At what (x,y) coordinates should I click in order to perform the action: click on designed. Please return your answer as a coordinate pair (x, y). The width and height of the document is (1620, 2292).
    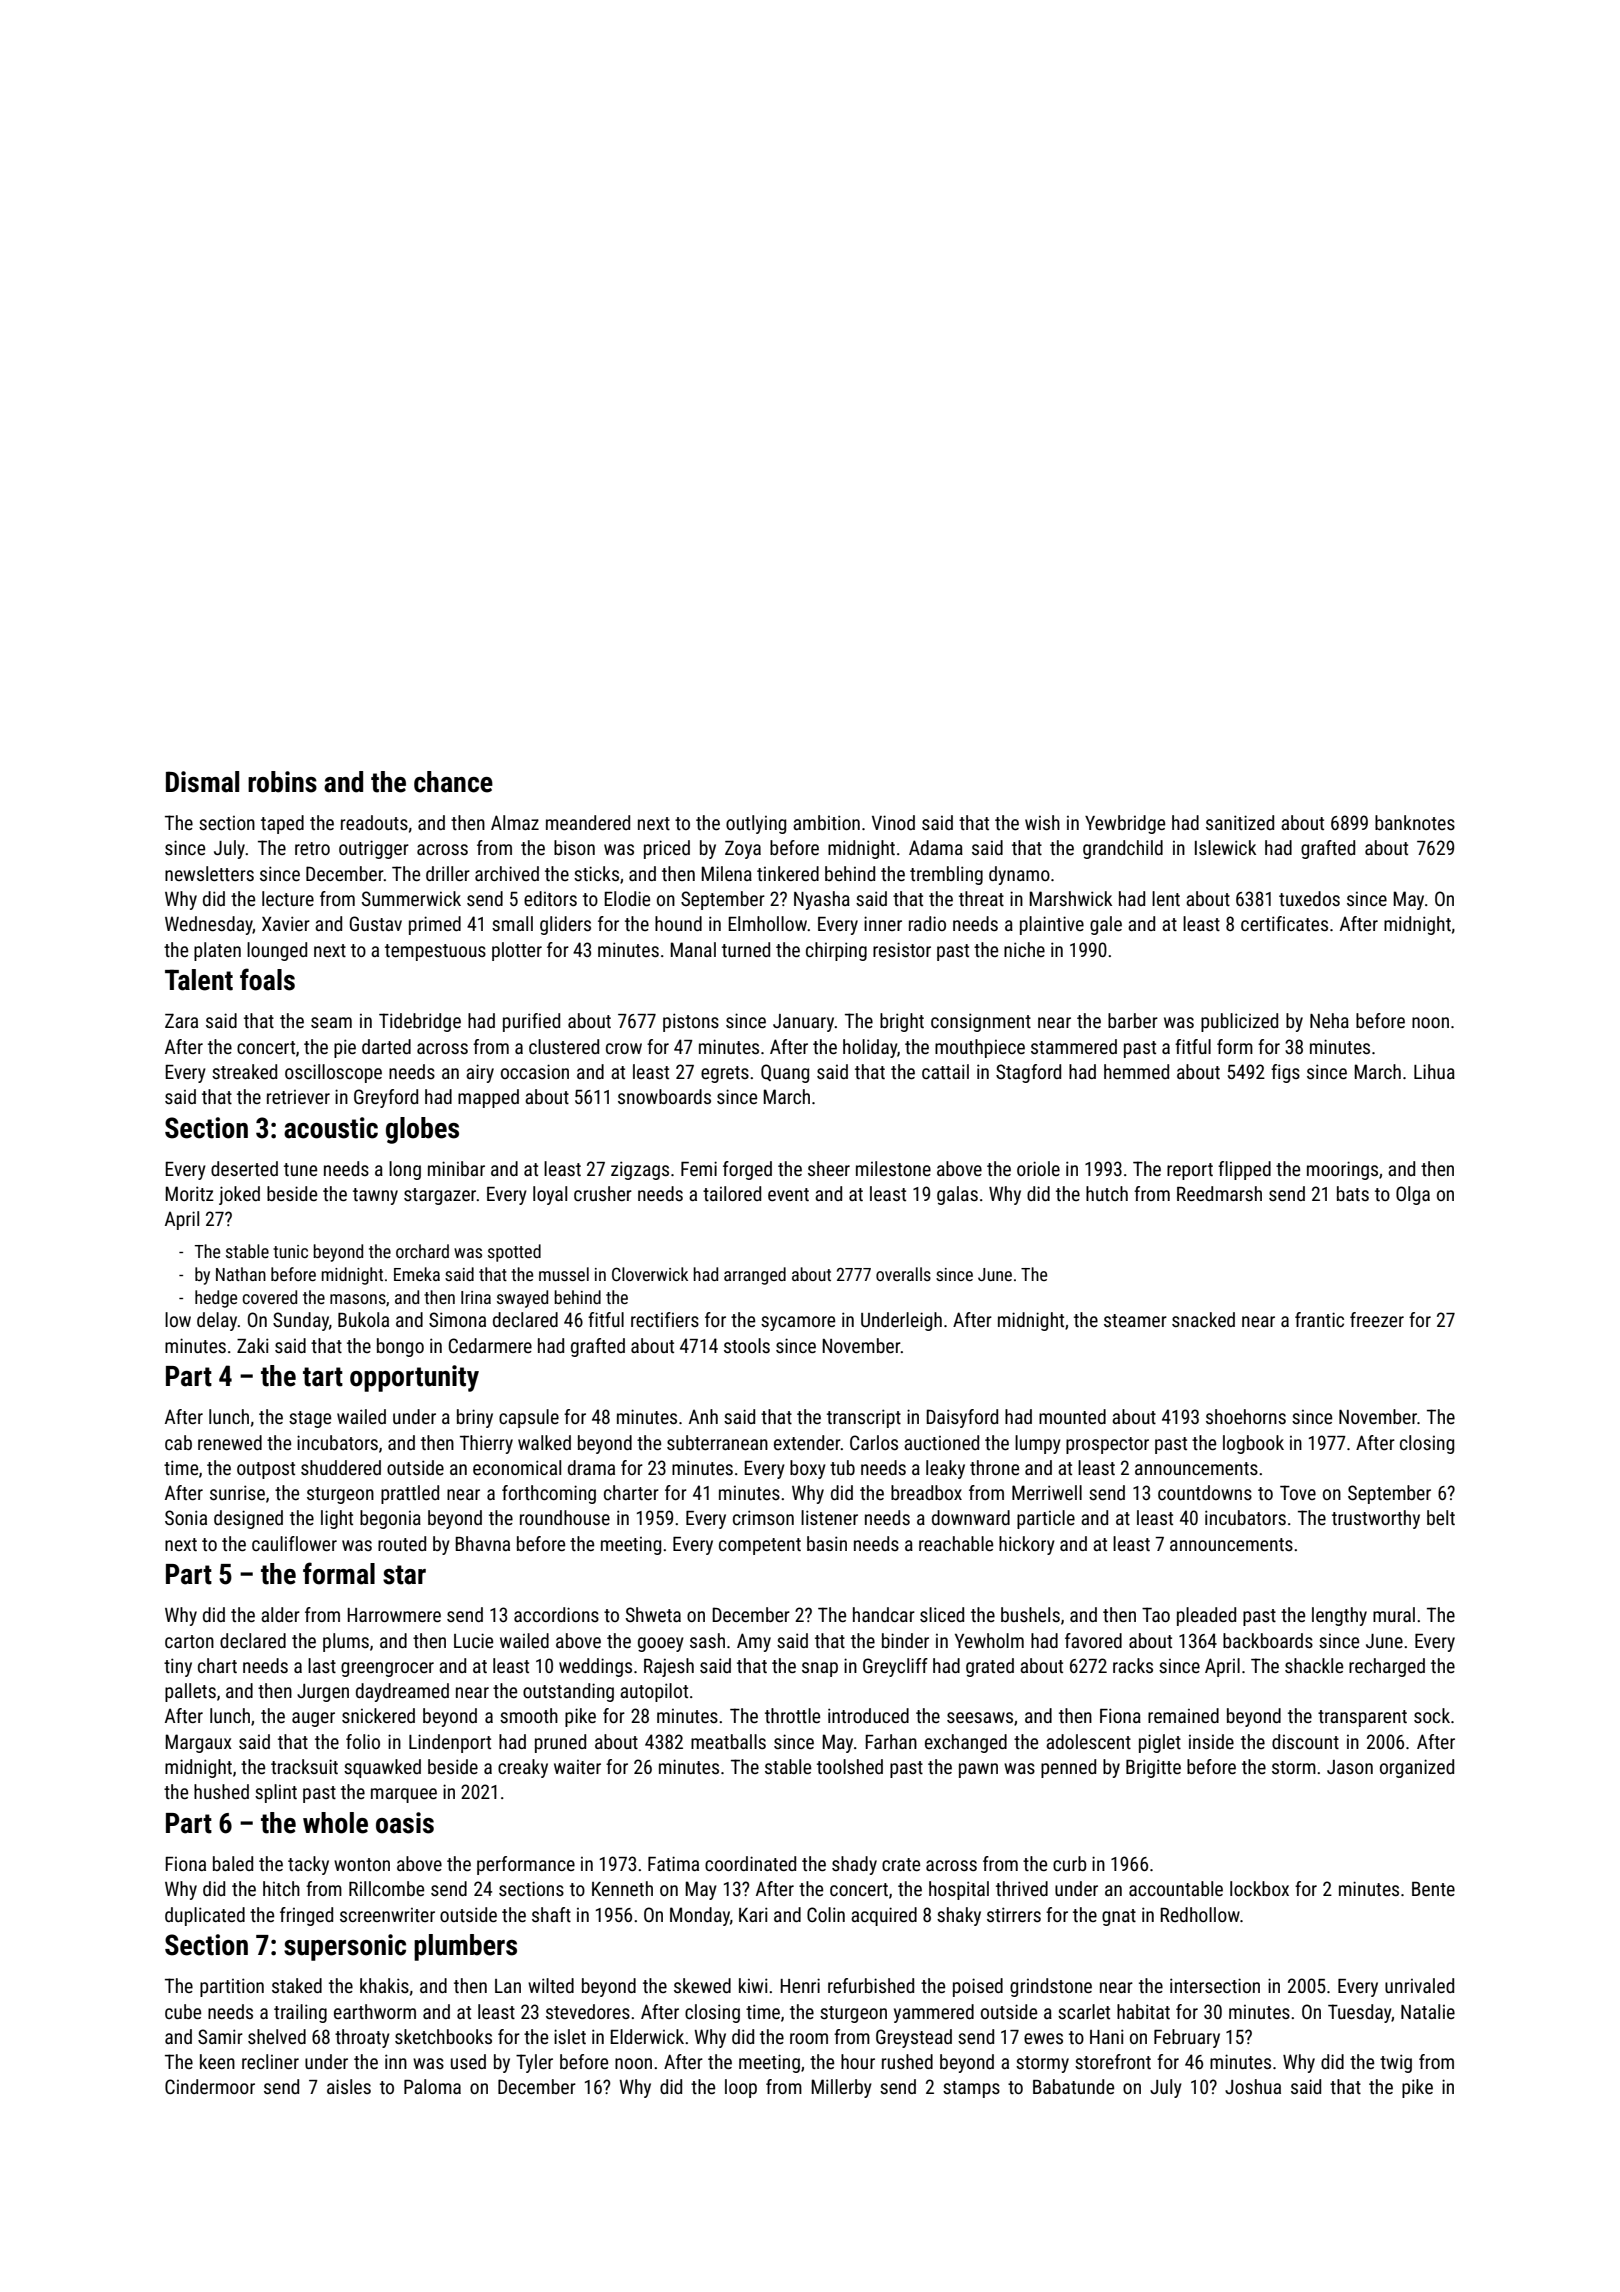
    Looking at the image, I should click on (248, 1519).
